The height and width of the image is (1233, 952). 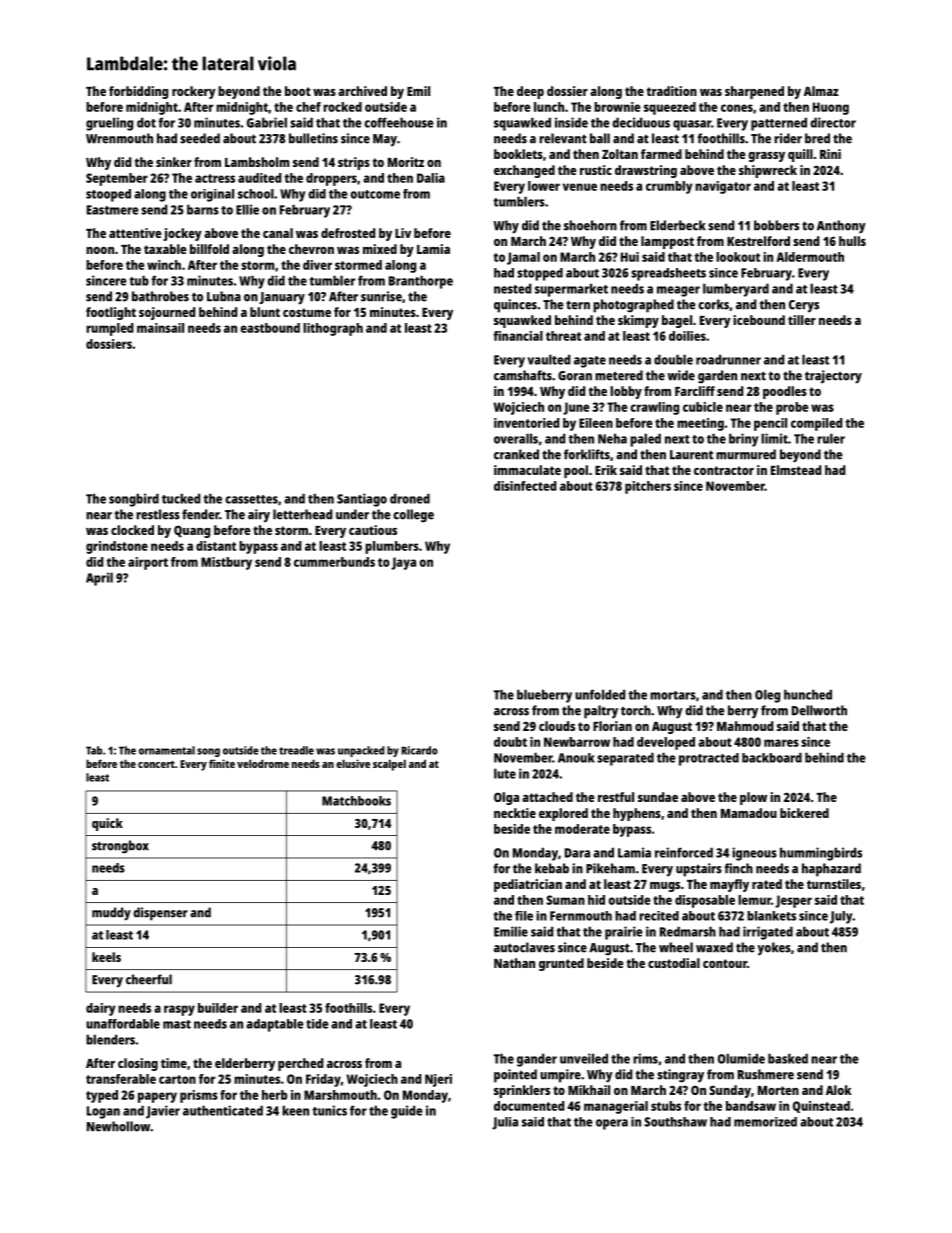 What do you see at coordinates (132, 530) in the image?
I see `clocked` at bounding box center [132, 530].
